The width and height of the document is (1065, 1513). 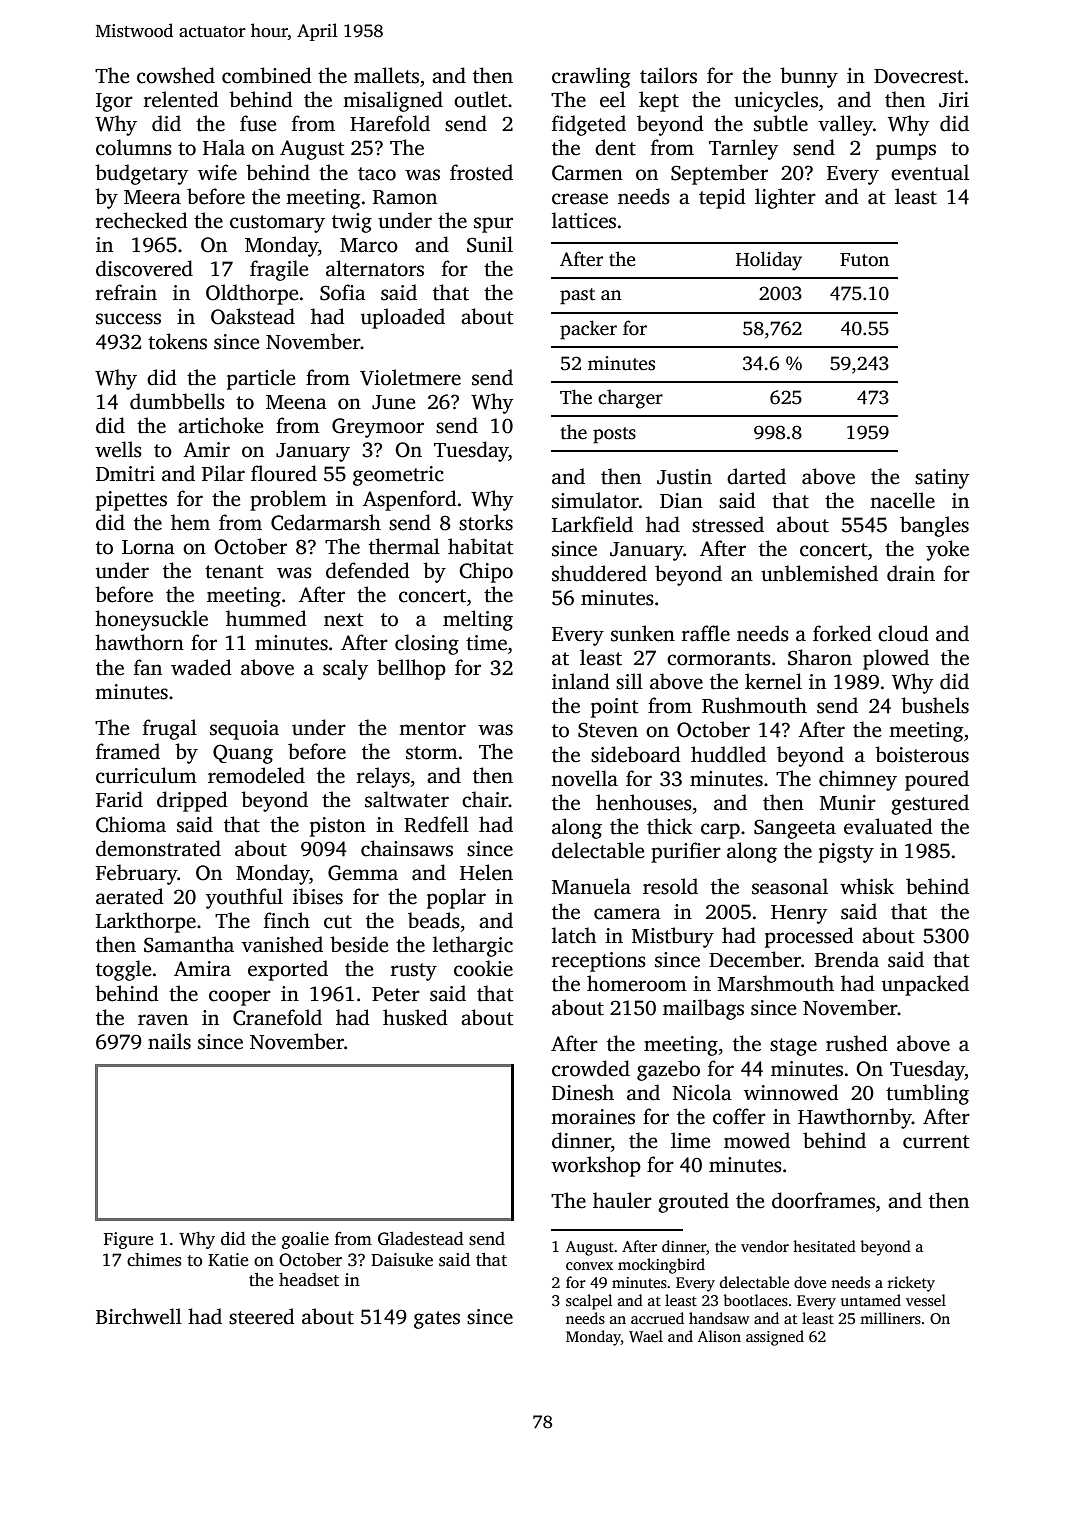 I want to click on mallets, so click(x=386, y=75).
